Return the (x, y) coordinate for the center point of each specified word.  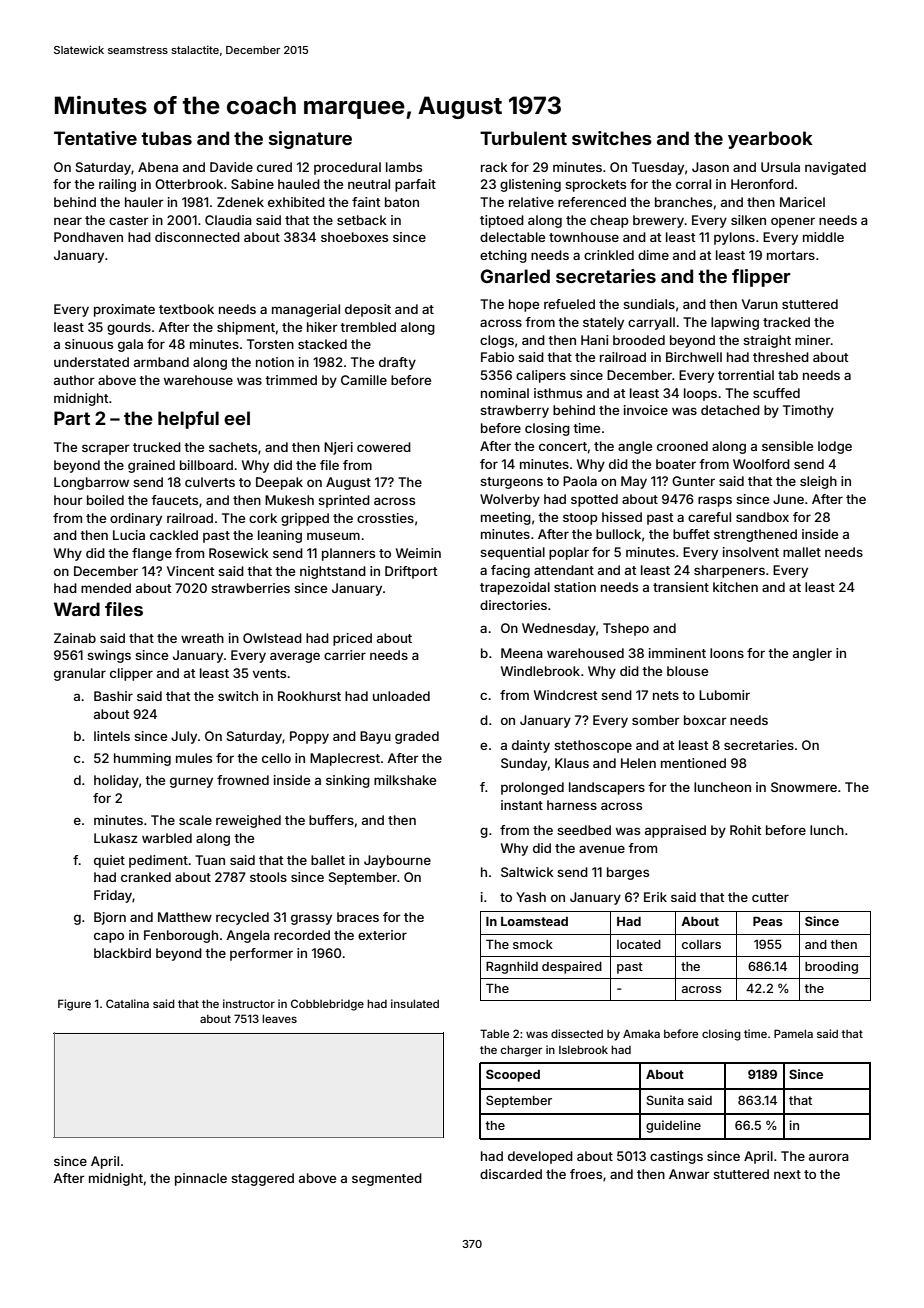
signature (310, 140)
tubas (166, 138)
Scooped (513, 1075)
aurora (829, 1157)
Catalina (127, 1003)
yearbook (770, 140)
